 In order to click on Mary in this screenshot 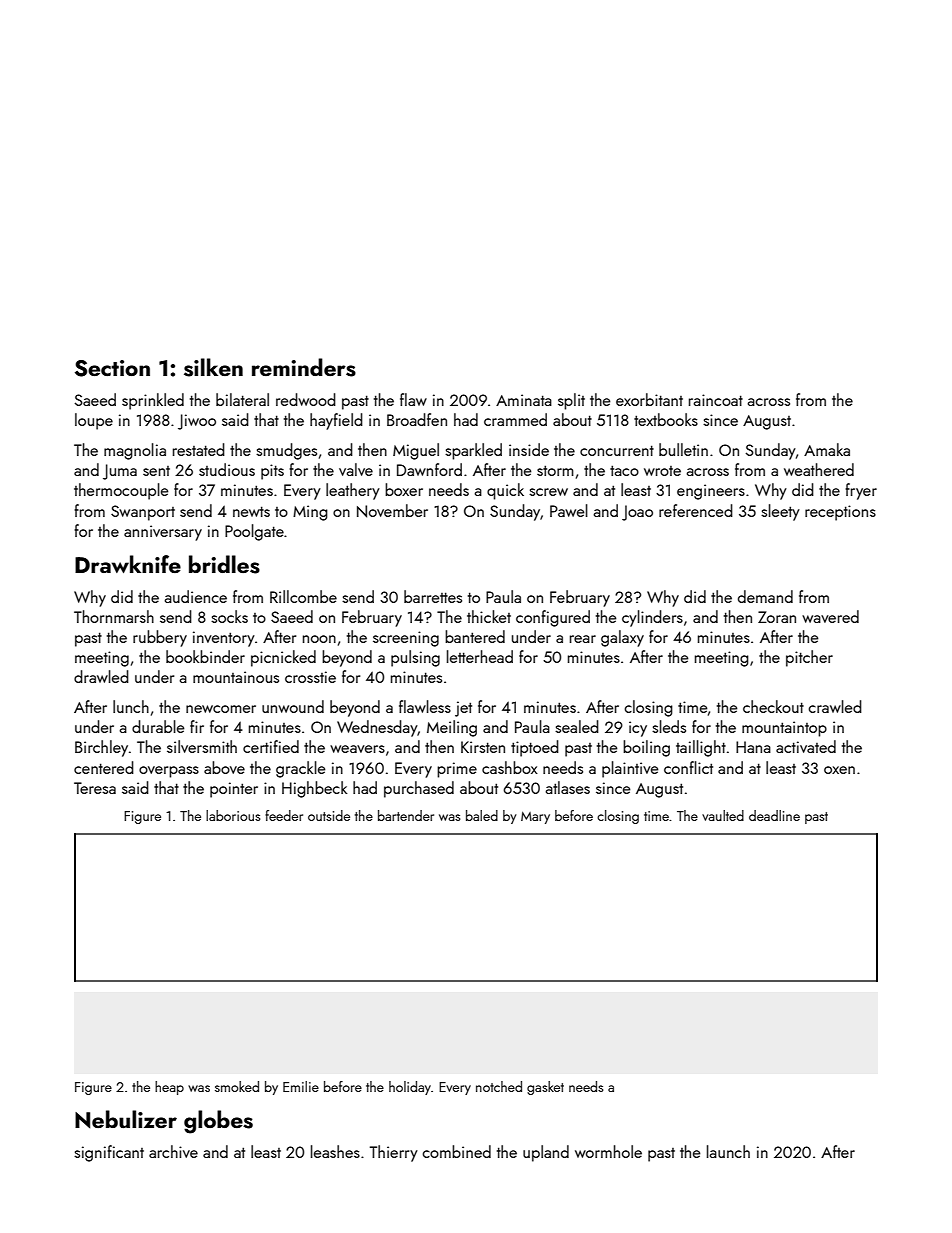, I will do `click(535, 817)`.
